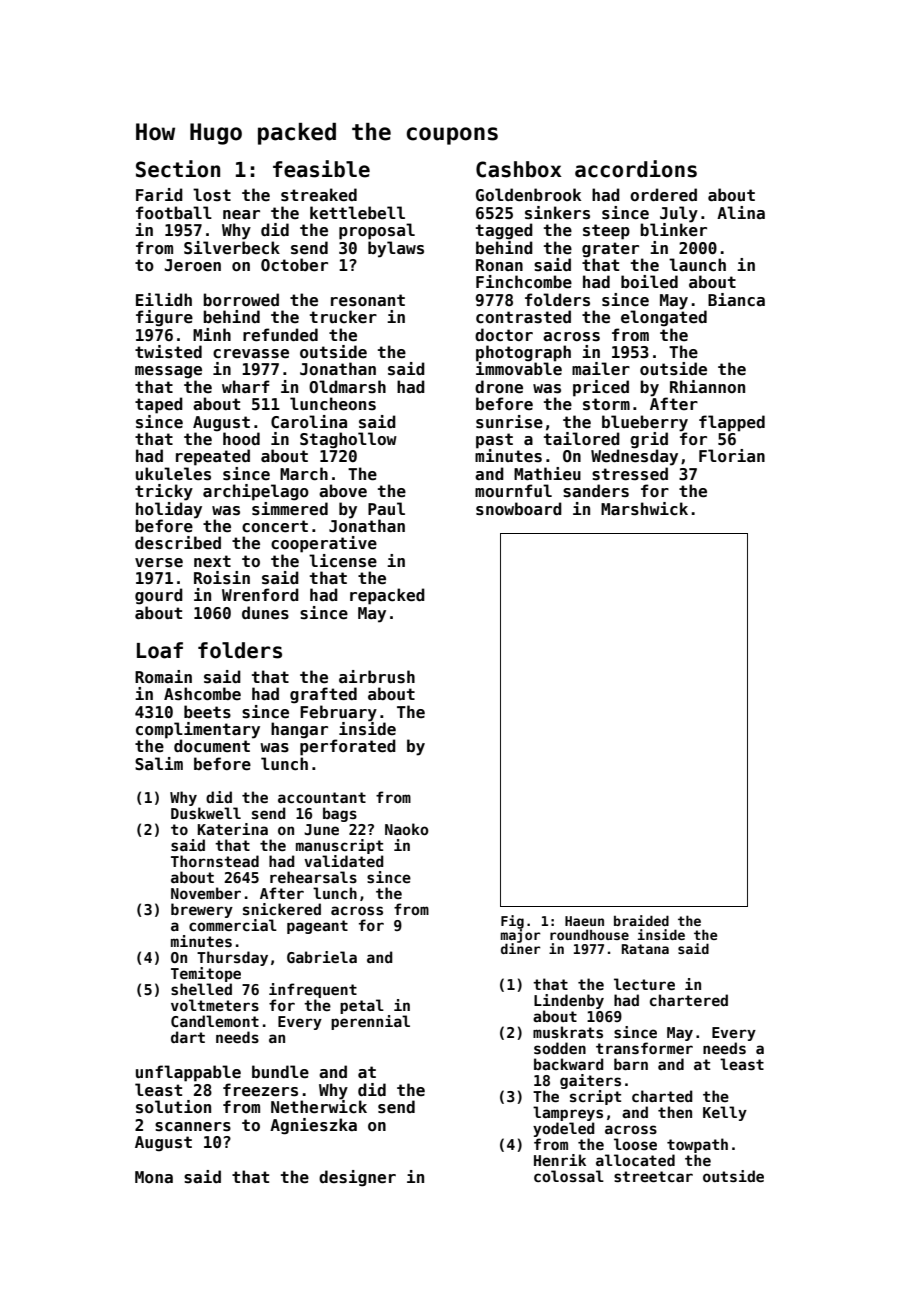 This image has height=1316, width=908. What do you see at coordinates (168, 372) in the image?
I see `message` at bounding box center [168, 372].
